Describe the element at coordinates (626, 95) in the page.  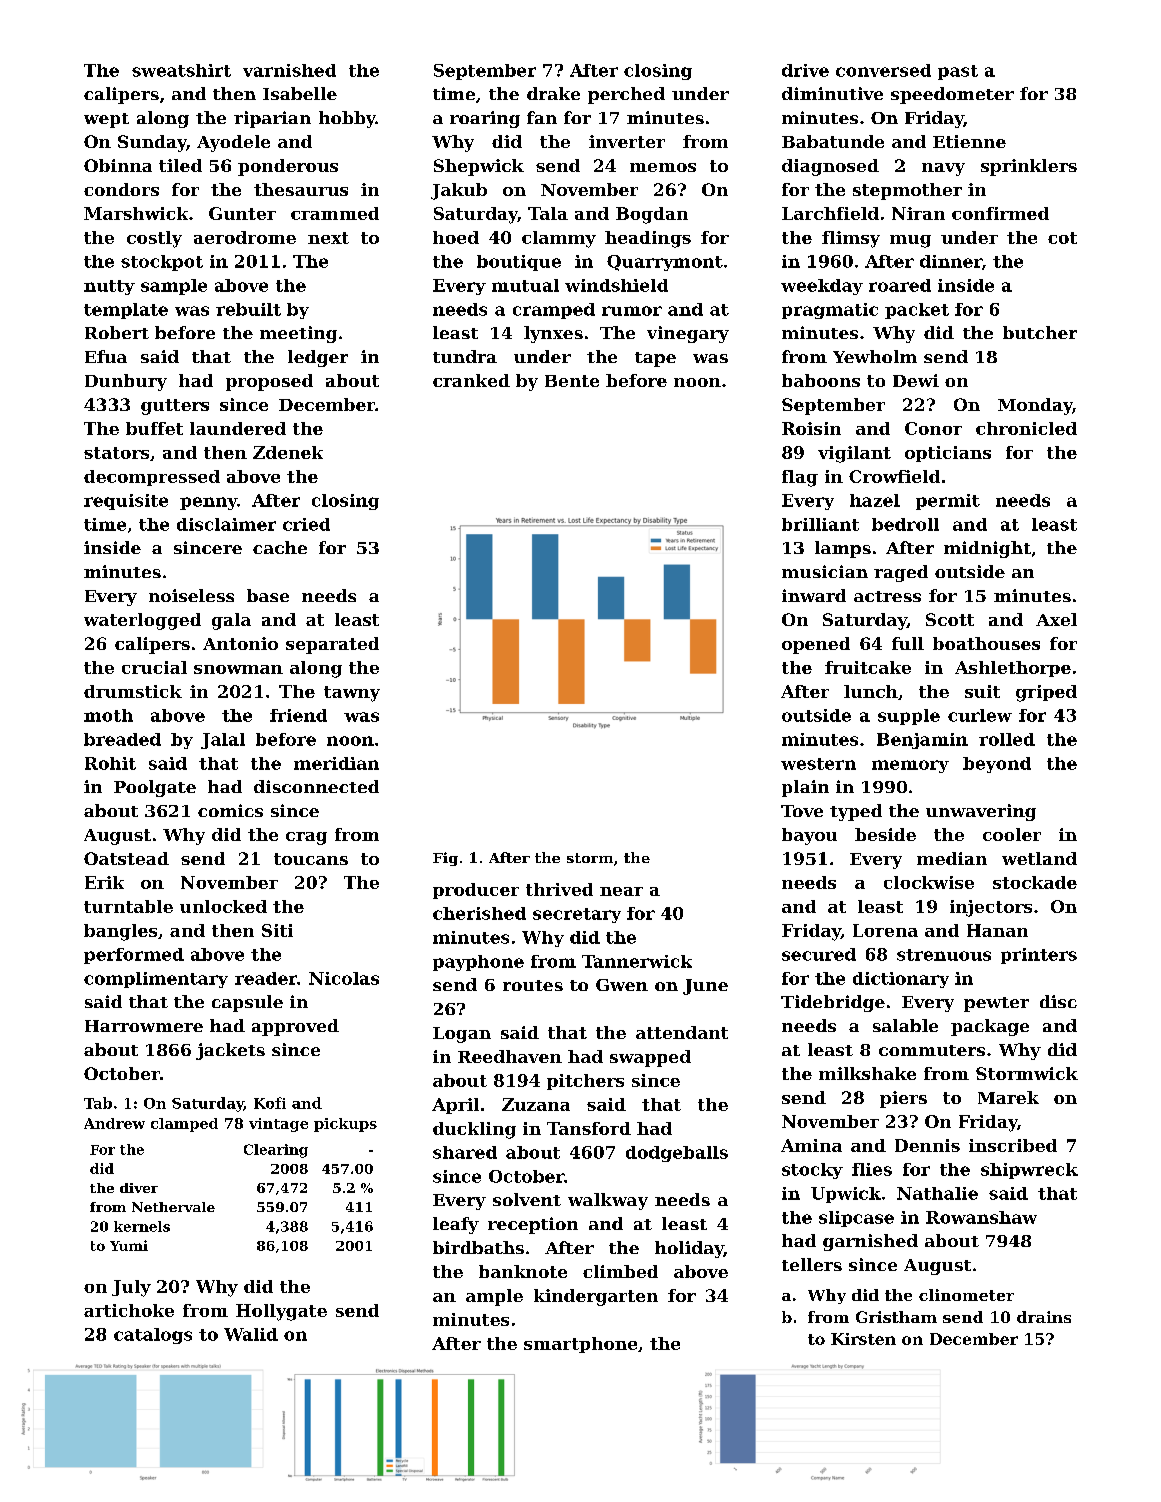
I see `perched` at that location.
